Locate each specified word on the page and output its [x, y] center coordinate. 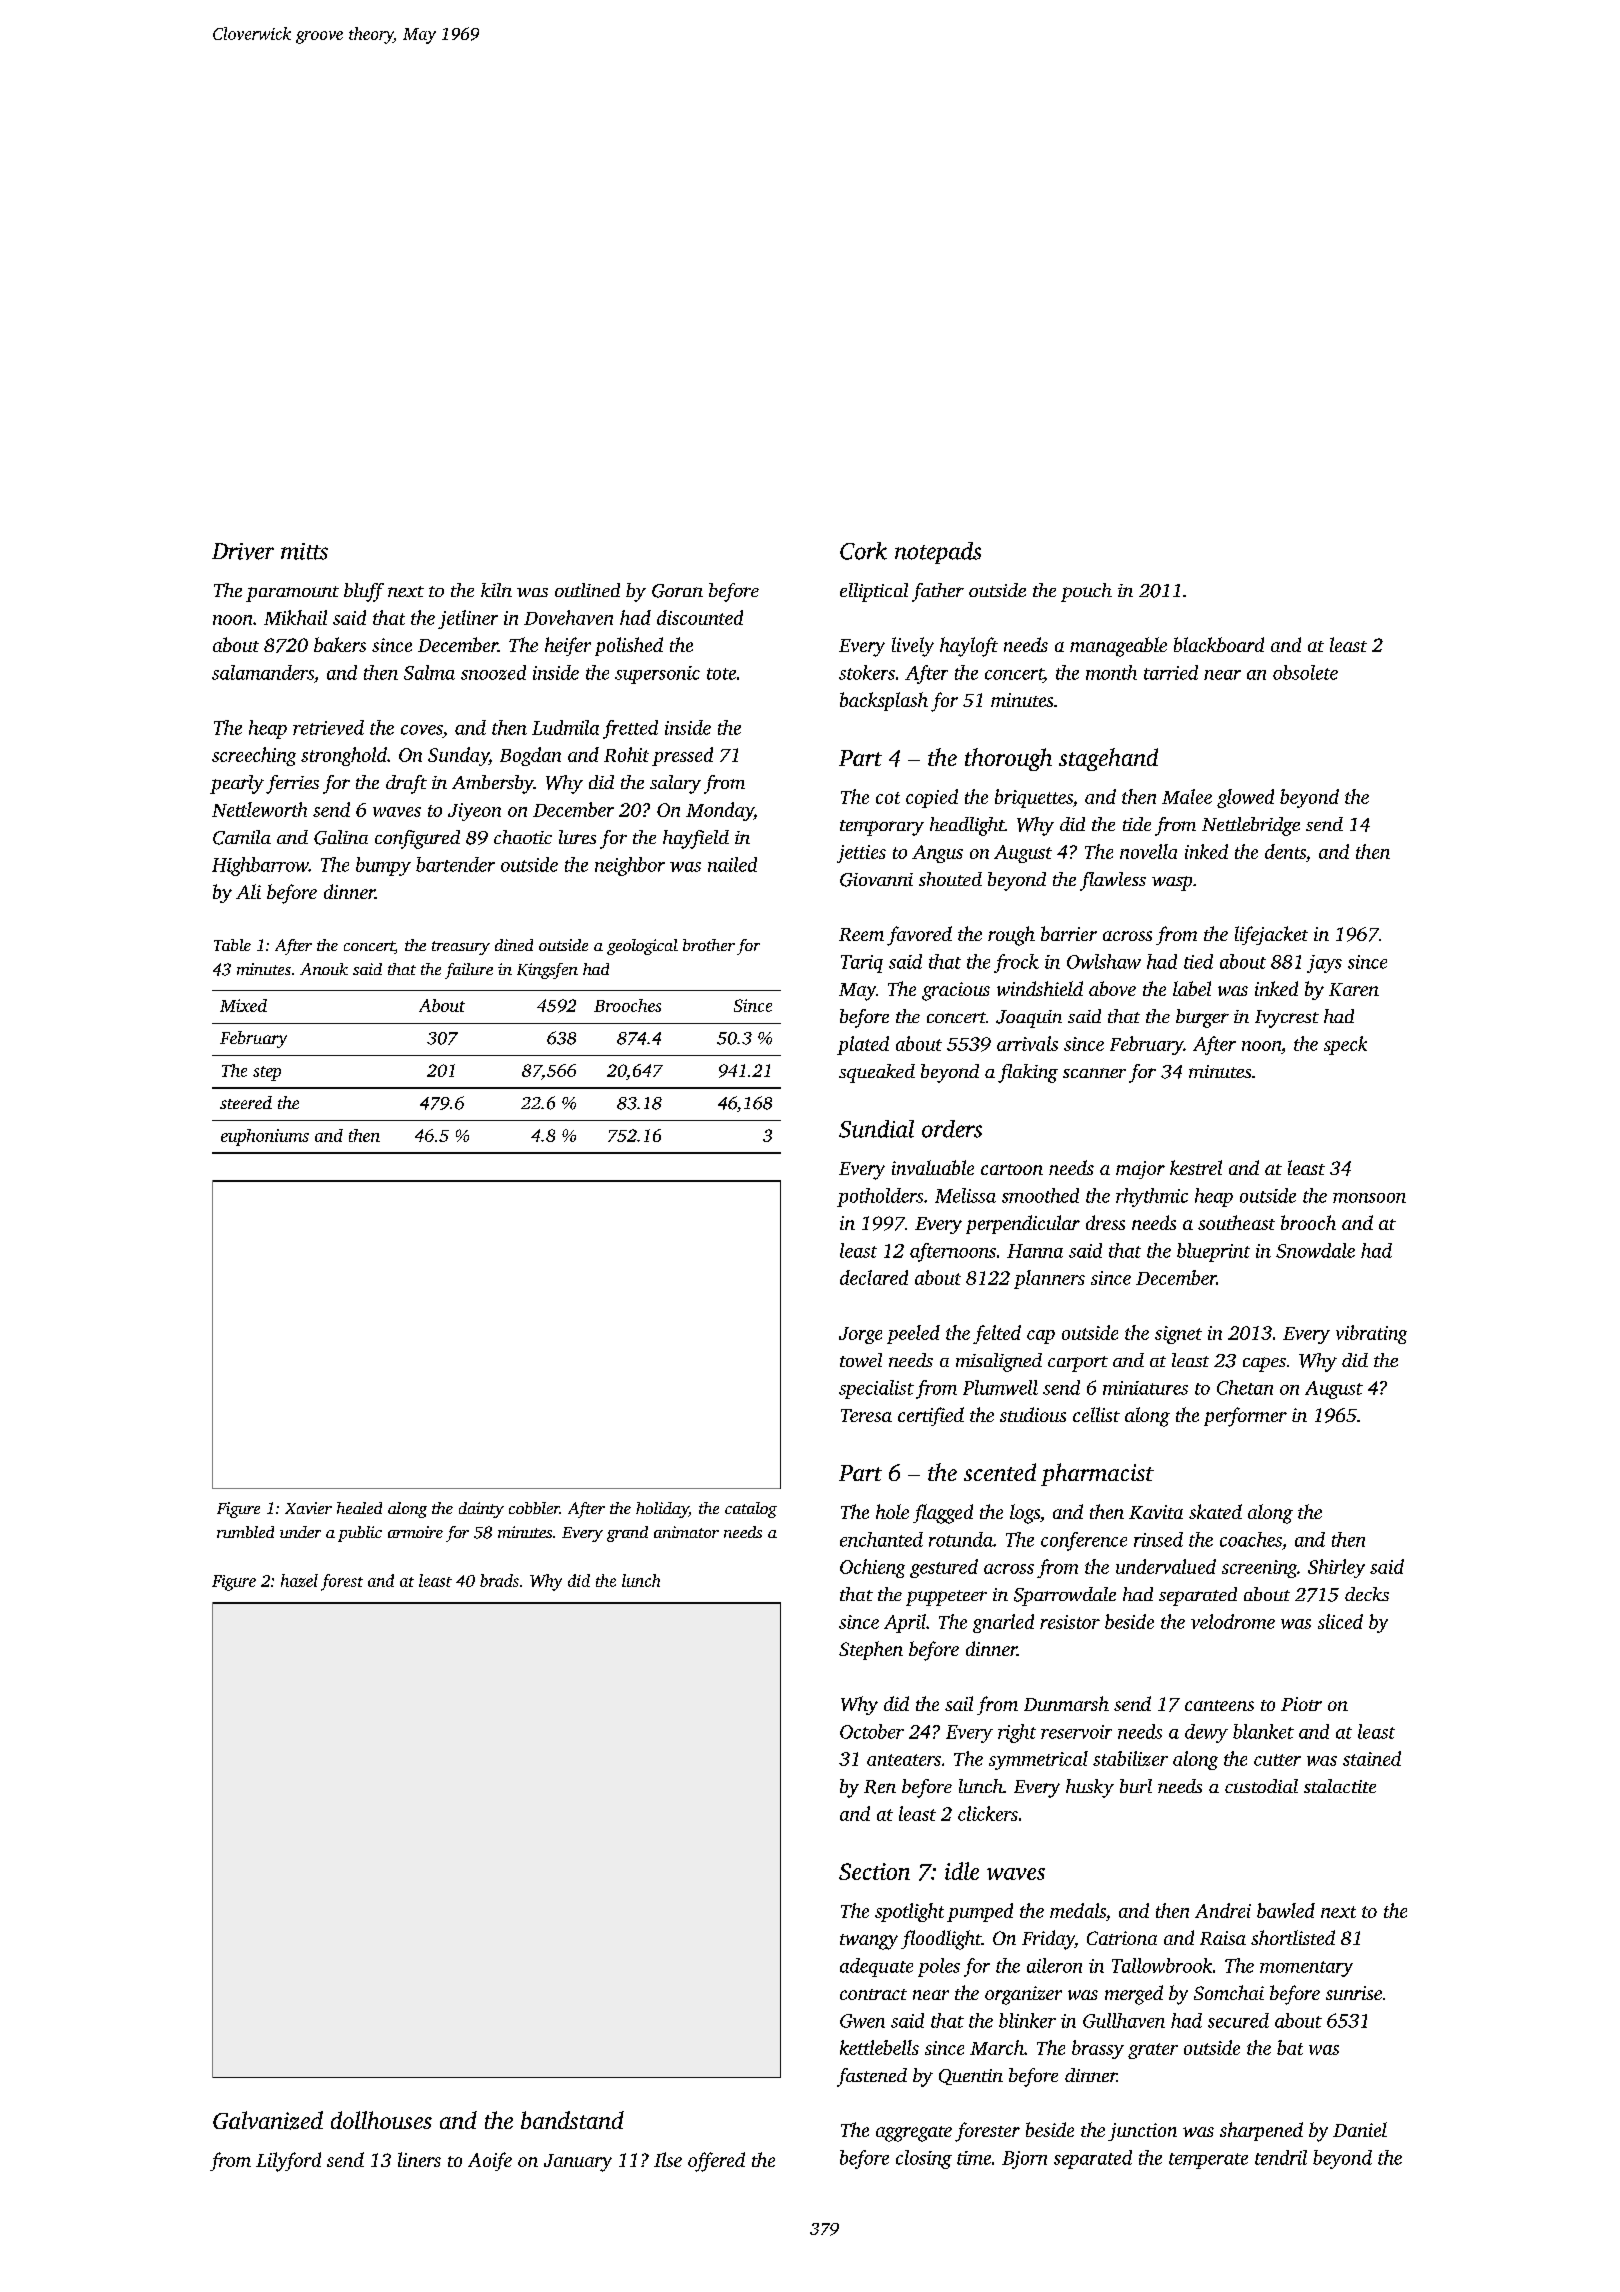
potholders [880, 1197]
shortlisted [1293, 1937]
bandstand [572, 2120]
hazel [299, 1580]
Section [874, 1871]
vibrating [1371, 1334]
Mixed [243, 1005]
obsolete [1305, 672]
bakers [340, 644]
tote [721, 674]
